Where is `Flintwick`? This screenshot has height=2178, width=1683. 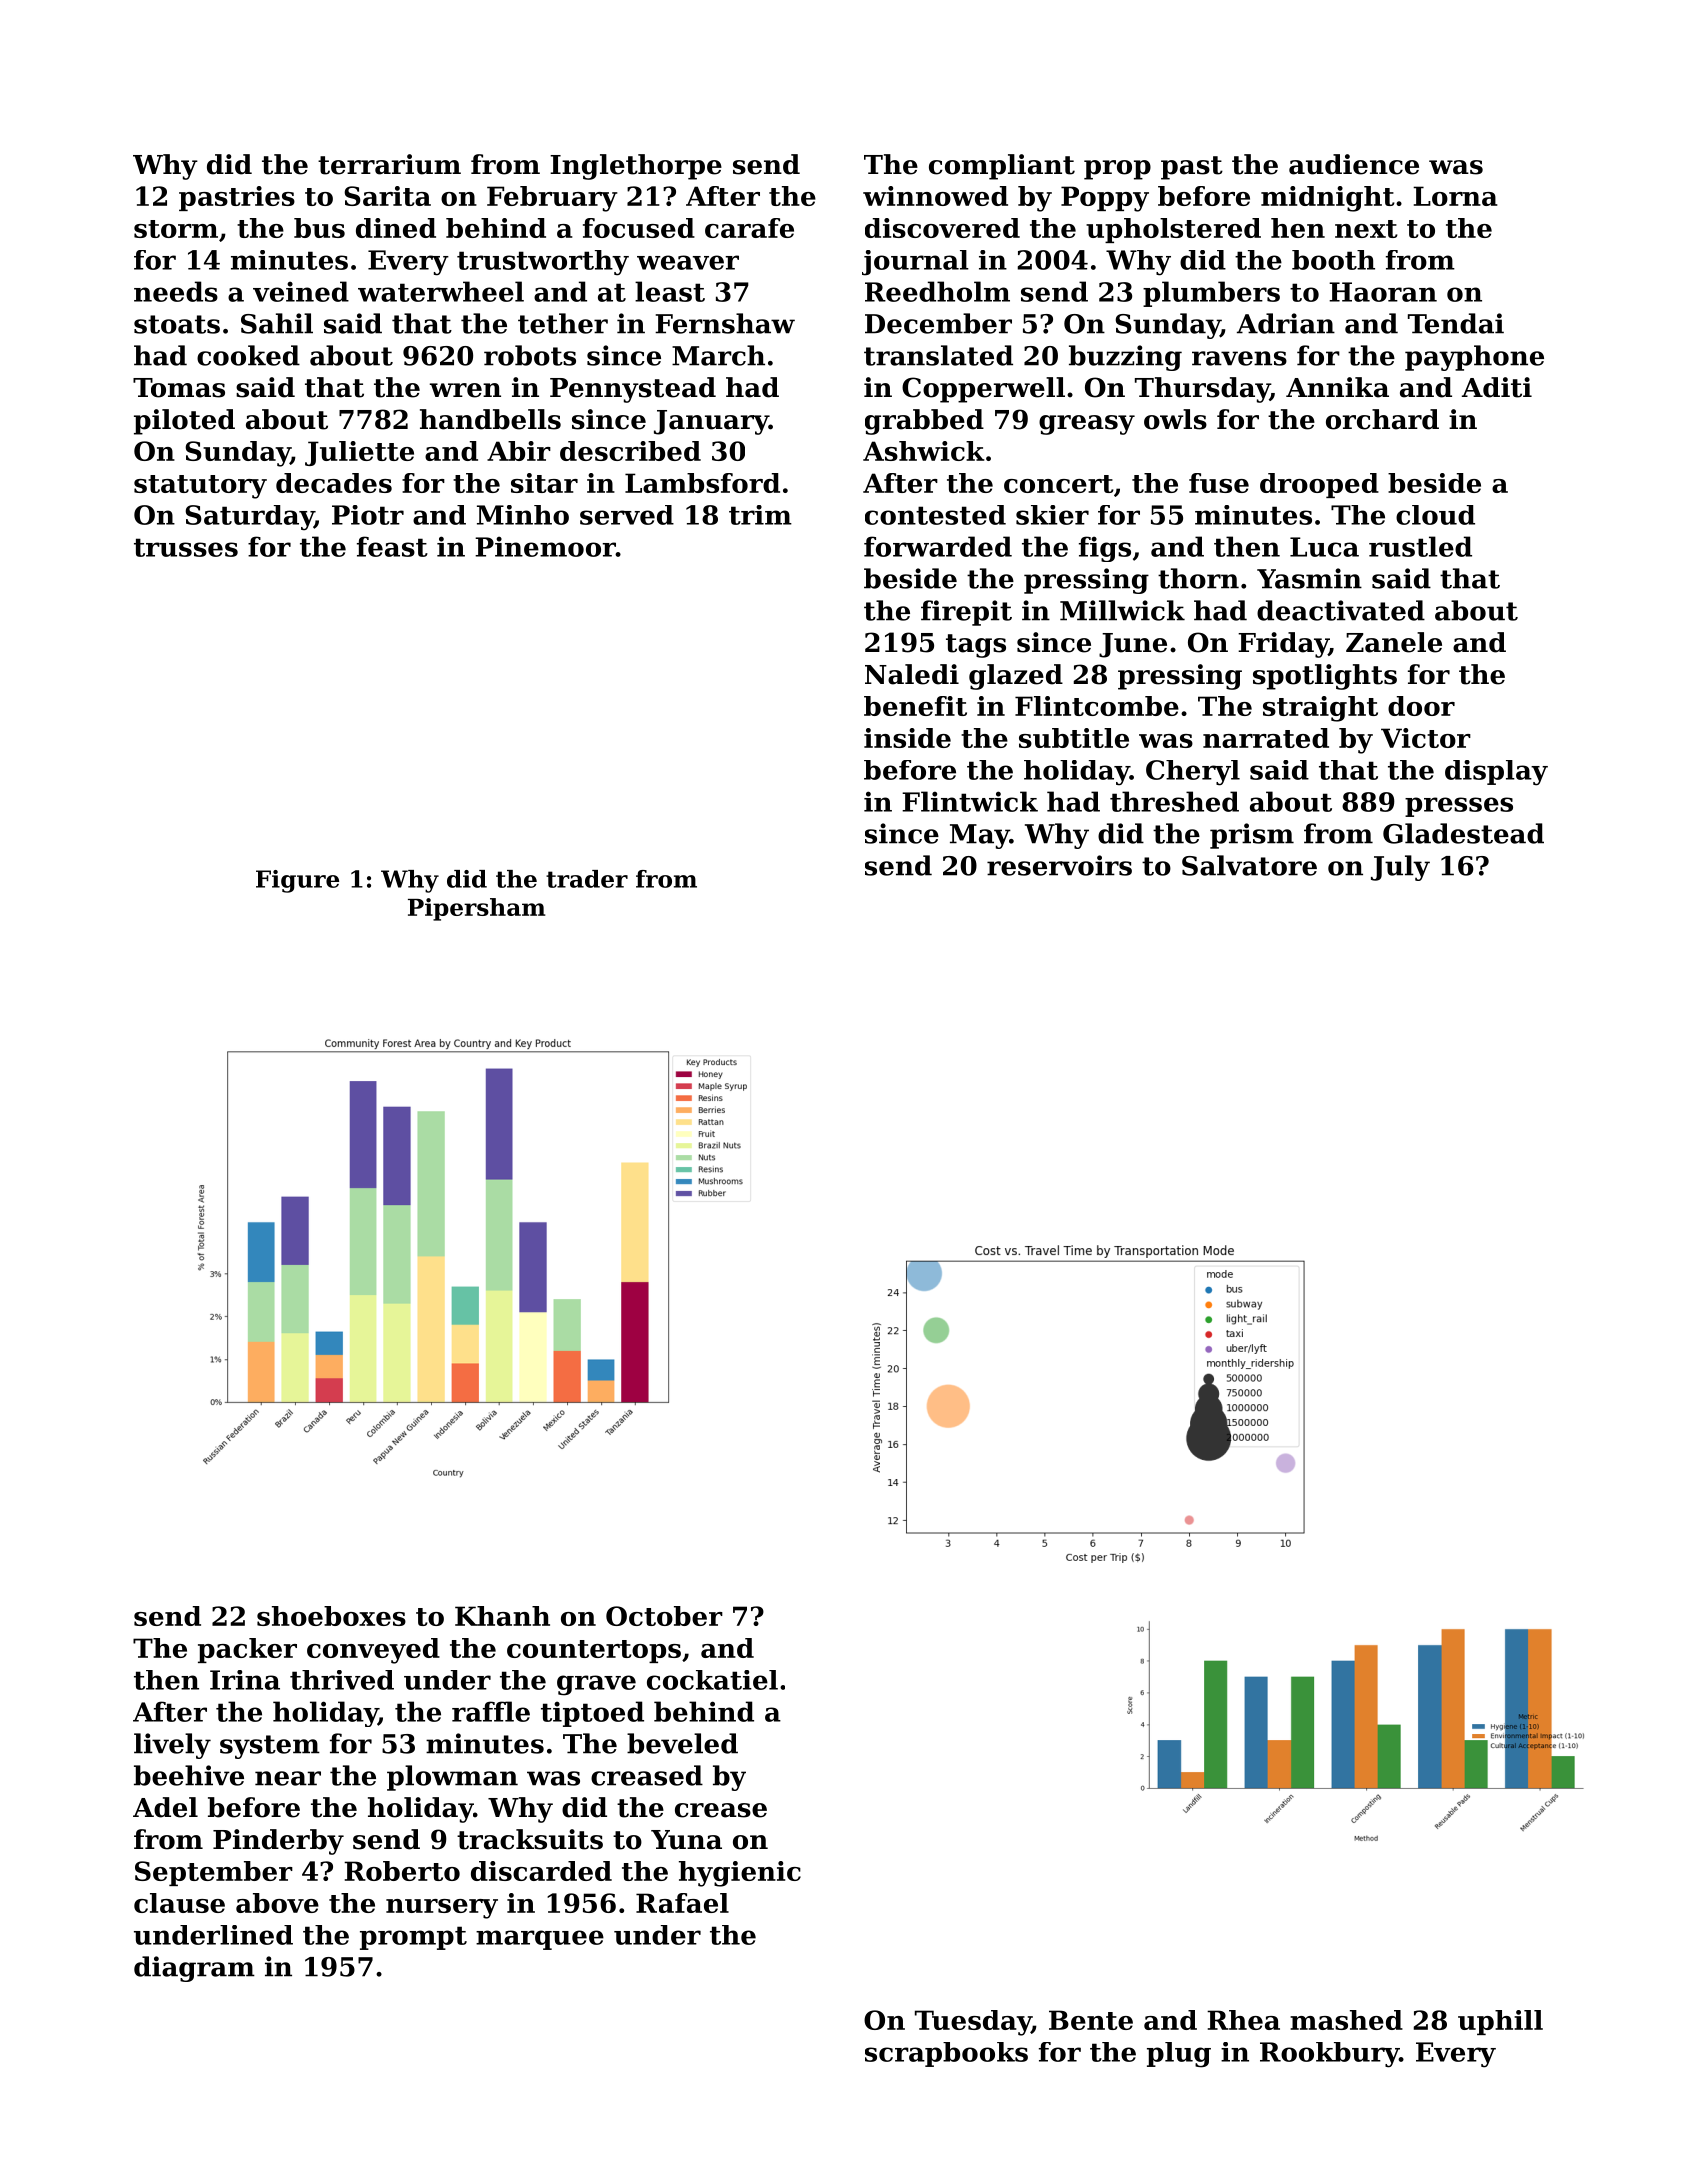 Flintwick is located at coordinates (970, 801).
